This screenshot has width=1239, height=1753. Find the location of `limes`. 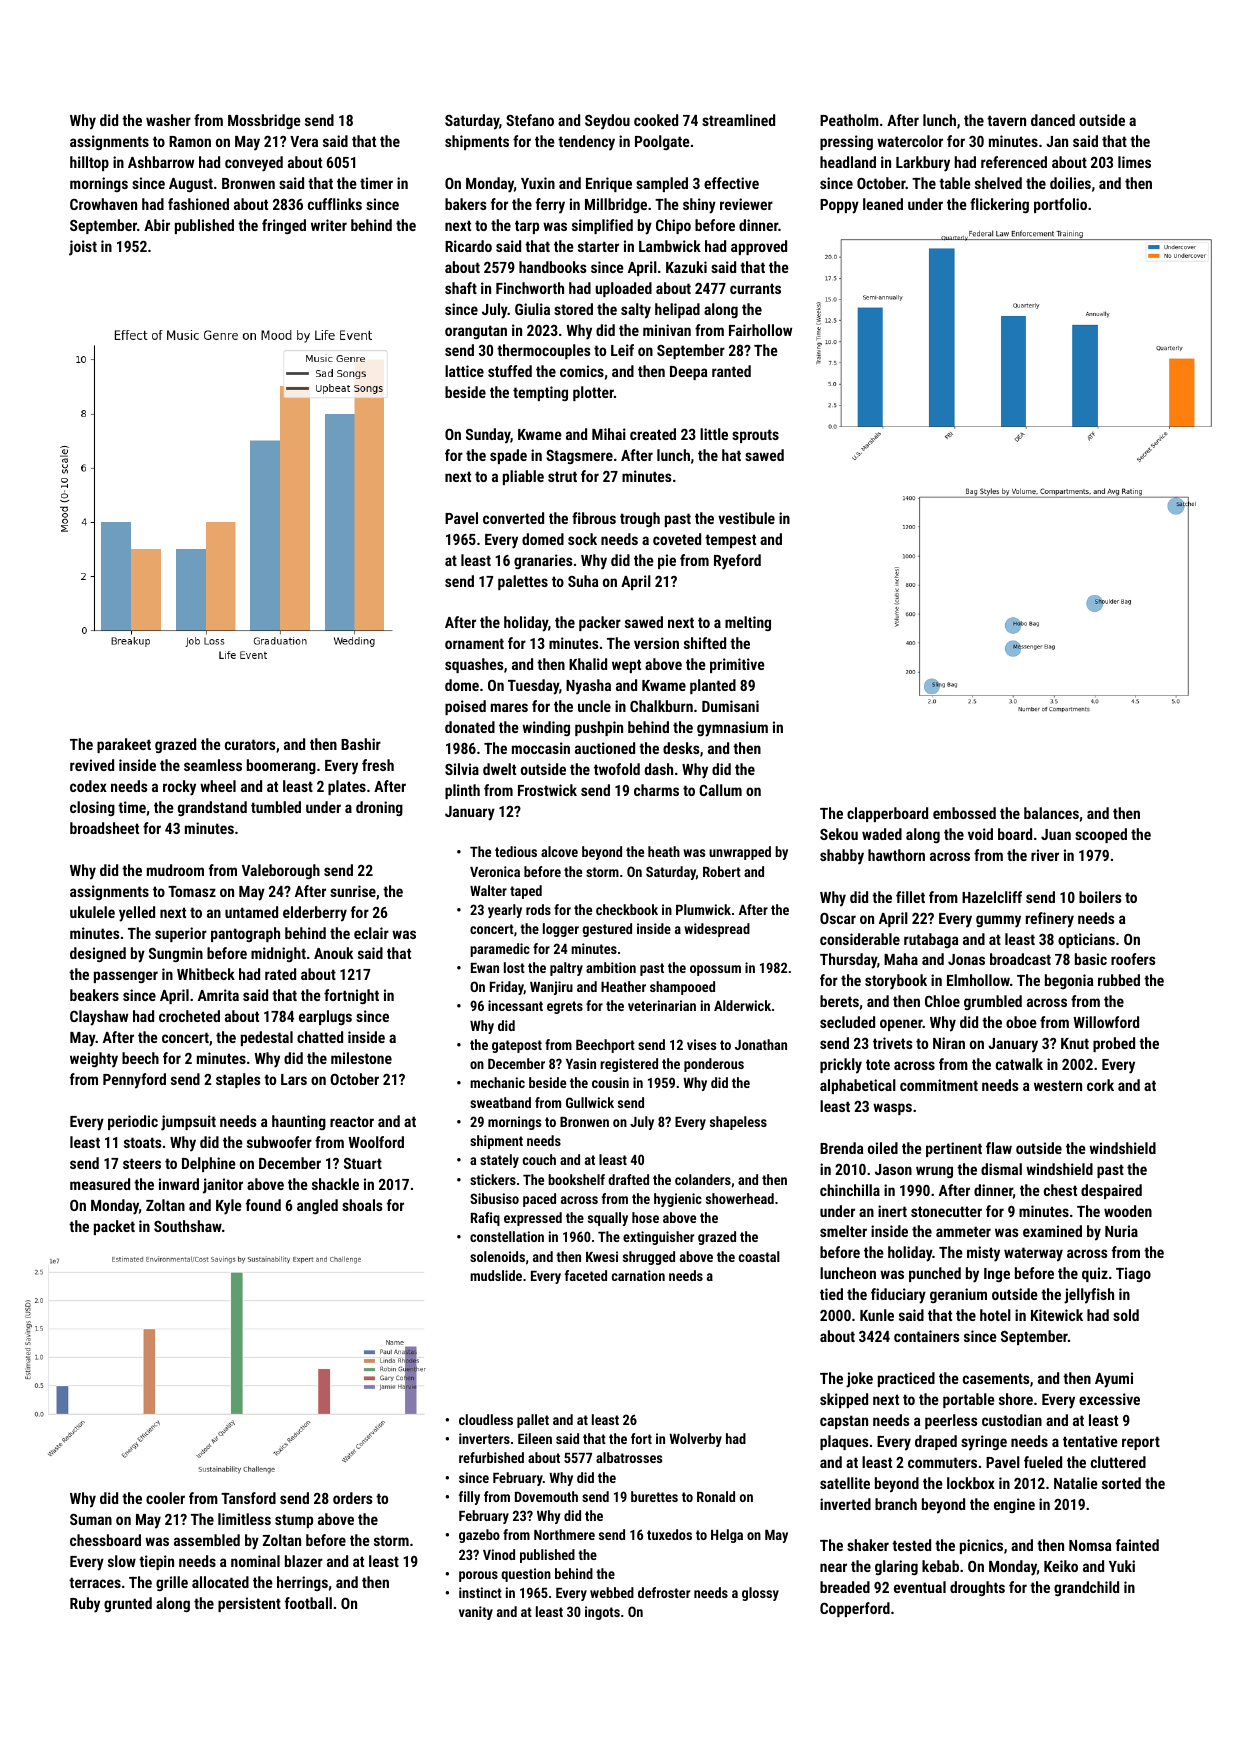

limes is located at coordinates (1134, 162).
